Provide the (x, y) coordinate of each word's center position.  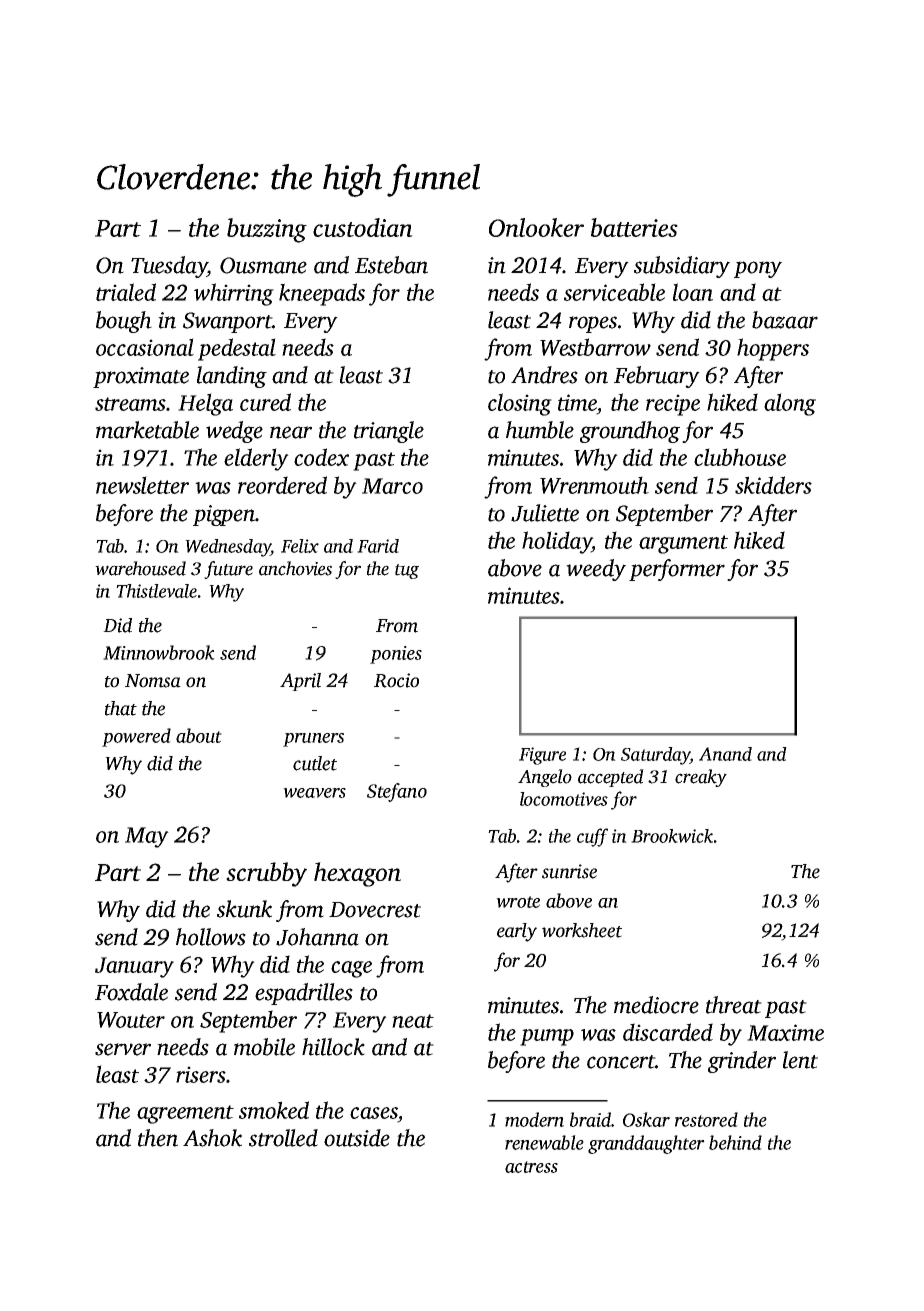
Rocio (396, 680)
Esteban (391, 265)
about (199, 735)
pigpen (224, 515)
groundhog (630, 432)
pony (758, 269)
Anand (725, 754)
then (158, 1138)
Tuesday (169, 267)
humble (540, 430)
